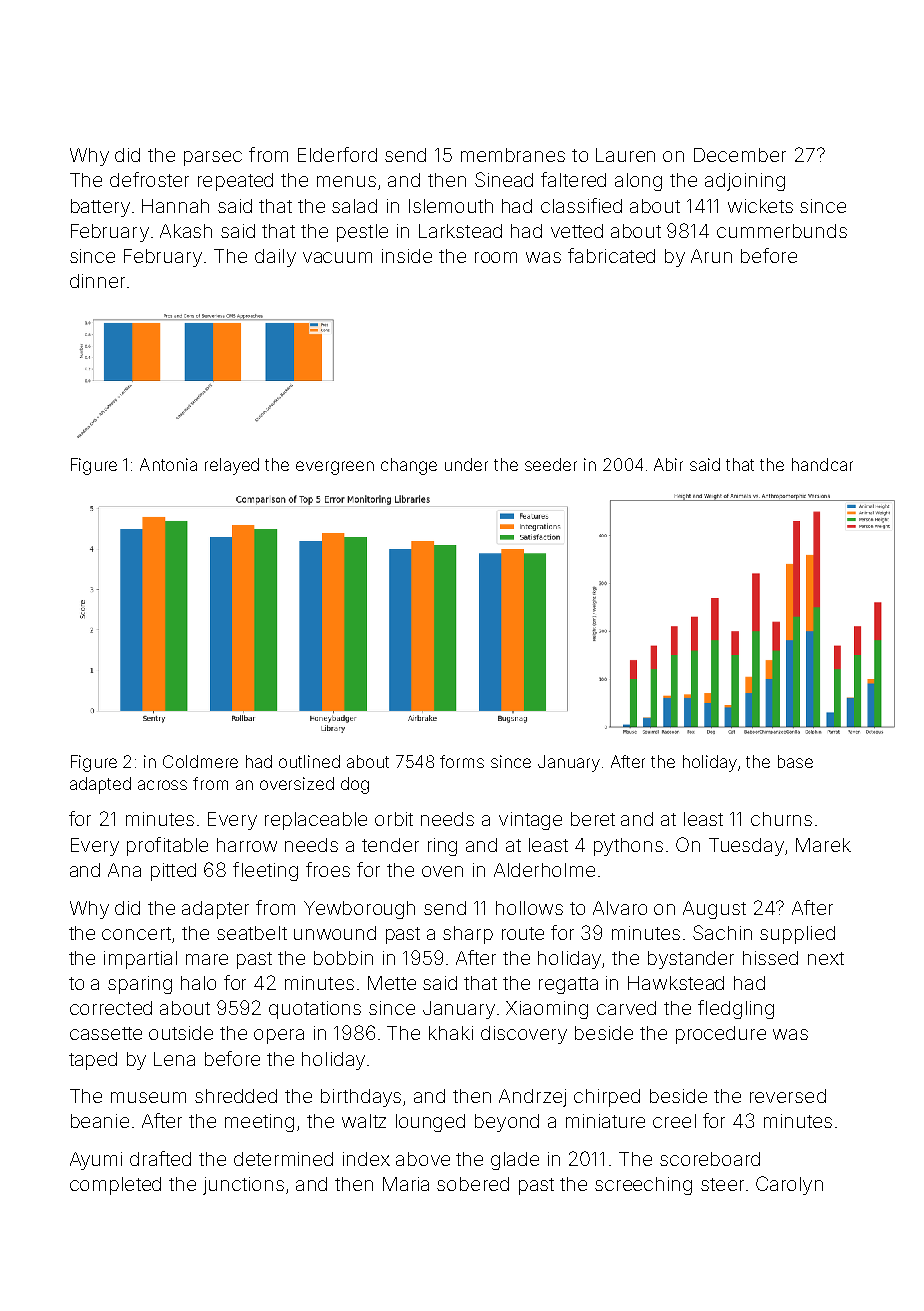  What do you see at coordinates (213, 158) in the document?
I see `parsec` at bounding box center [213, 158].
